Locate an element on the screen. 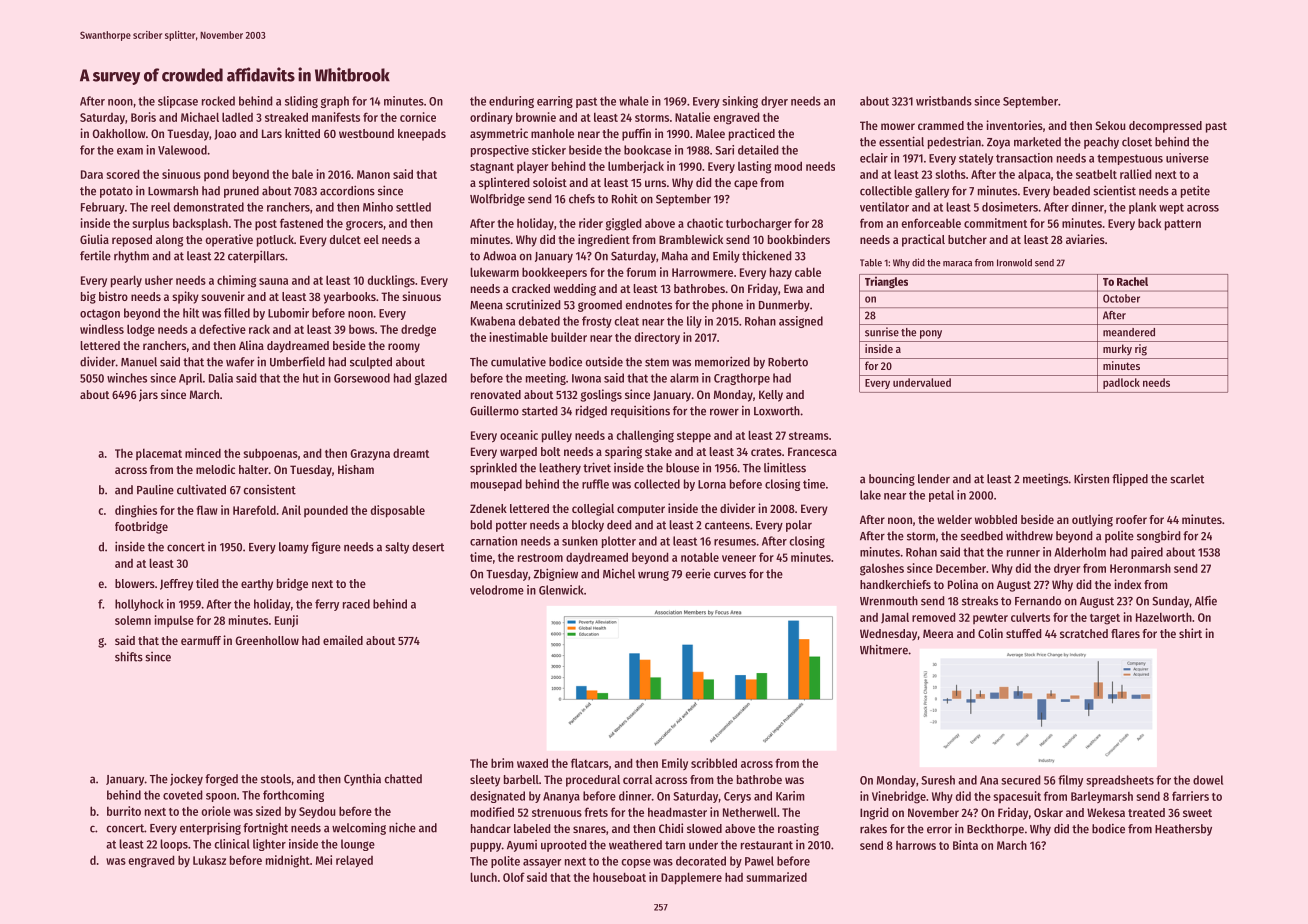 The width and height of the screenshot is (1308, 924). Michael is located at coordinates (200, 117).
